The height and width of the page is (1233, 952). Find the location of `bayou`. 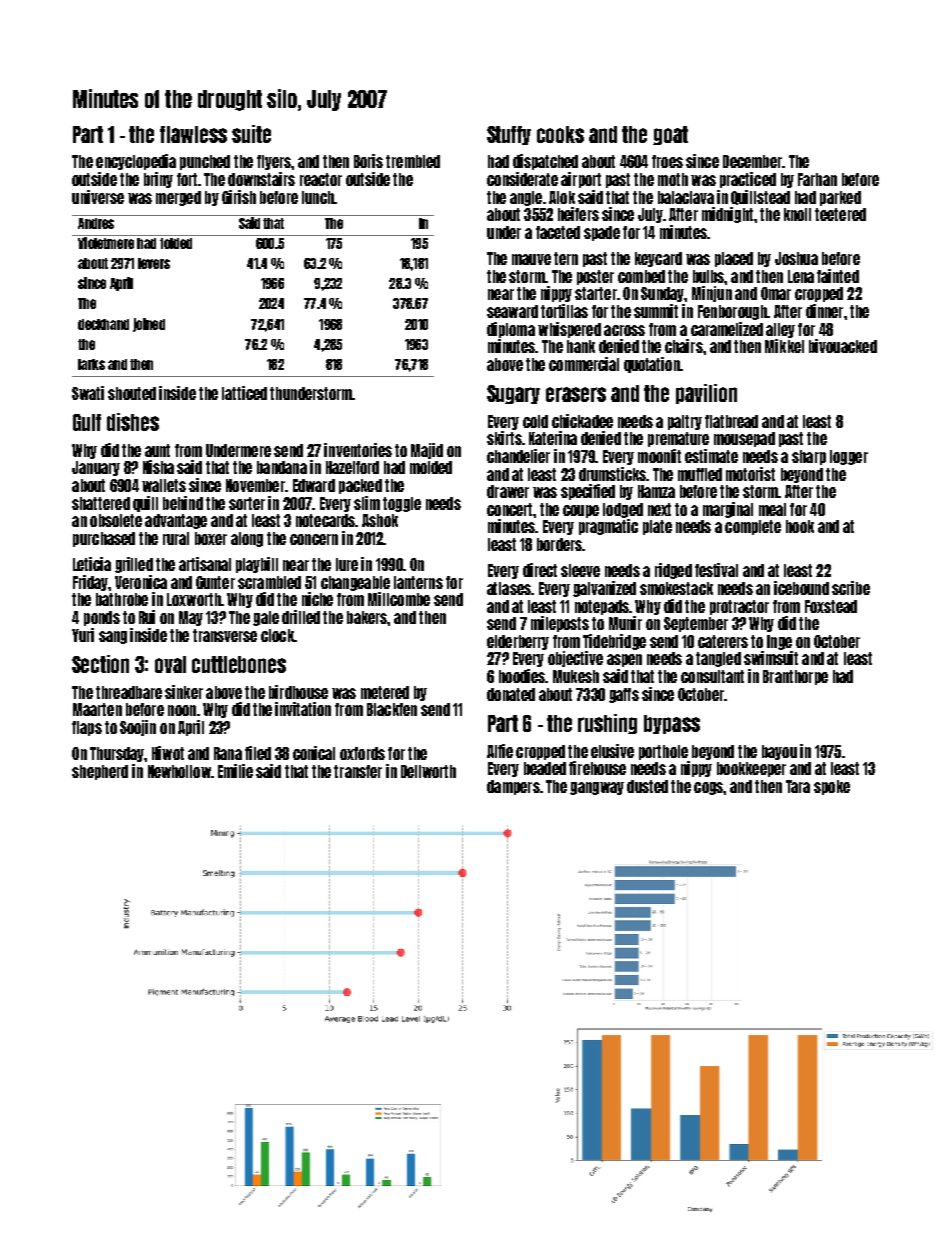

bayou is located at coordinates (779, 752).
